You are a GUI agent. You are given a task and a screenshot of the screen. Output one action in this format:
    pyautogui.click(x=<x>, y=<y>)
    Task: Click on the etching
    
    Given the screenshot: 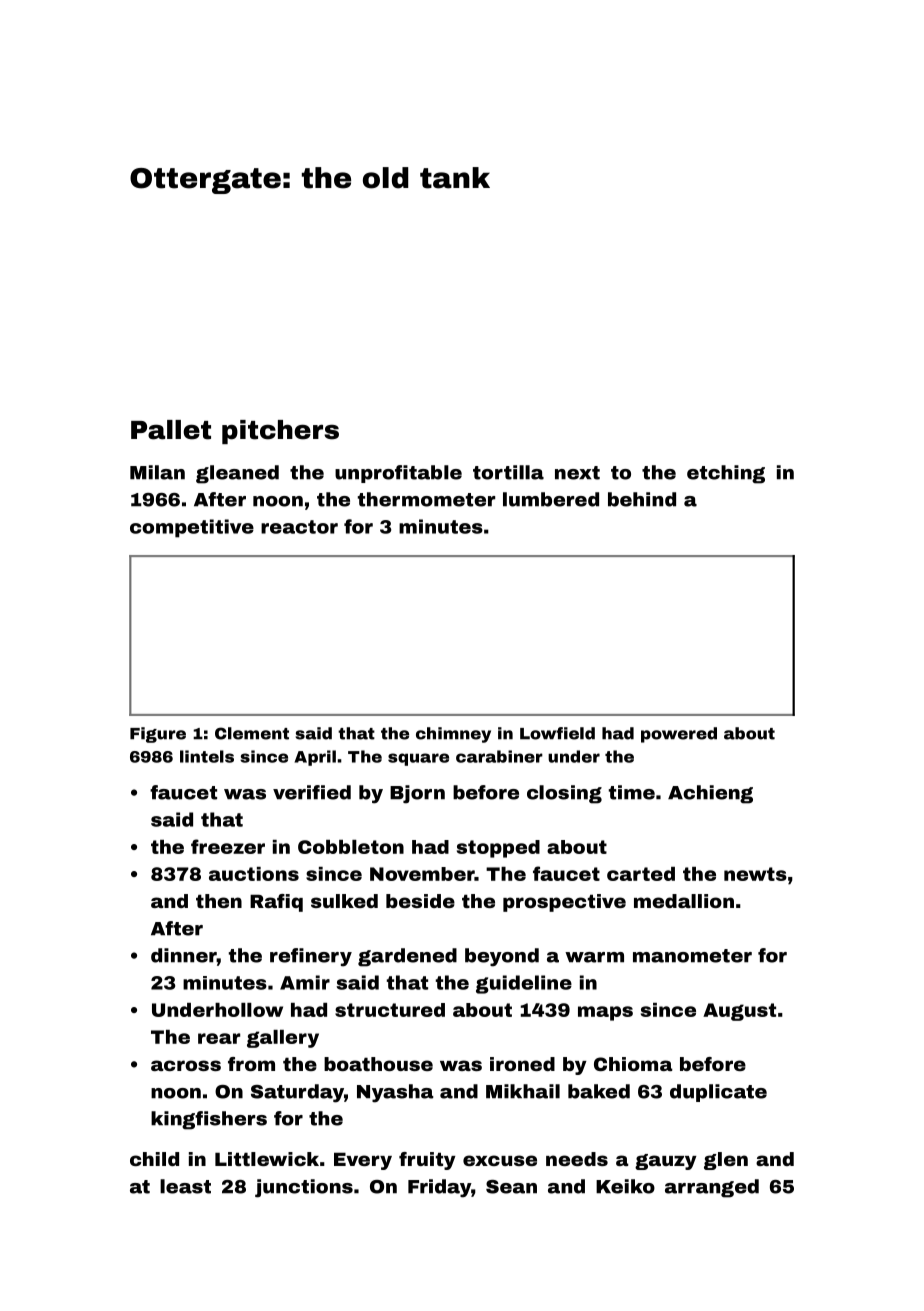 What is the action you would take?
    pyautogui.click(x=726, y=474)
